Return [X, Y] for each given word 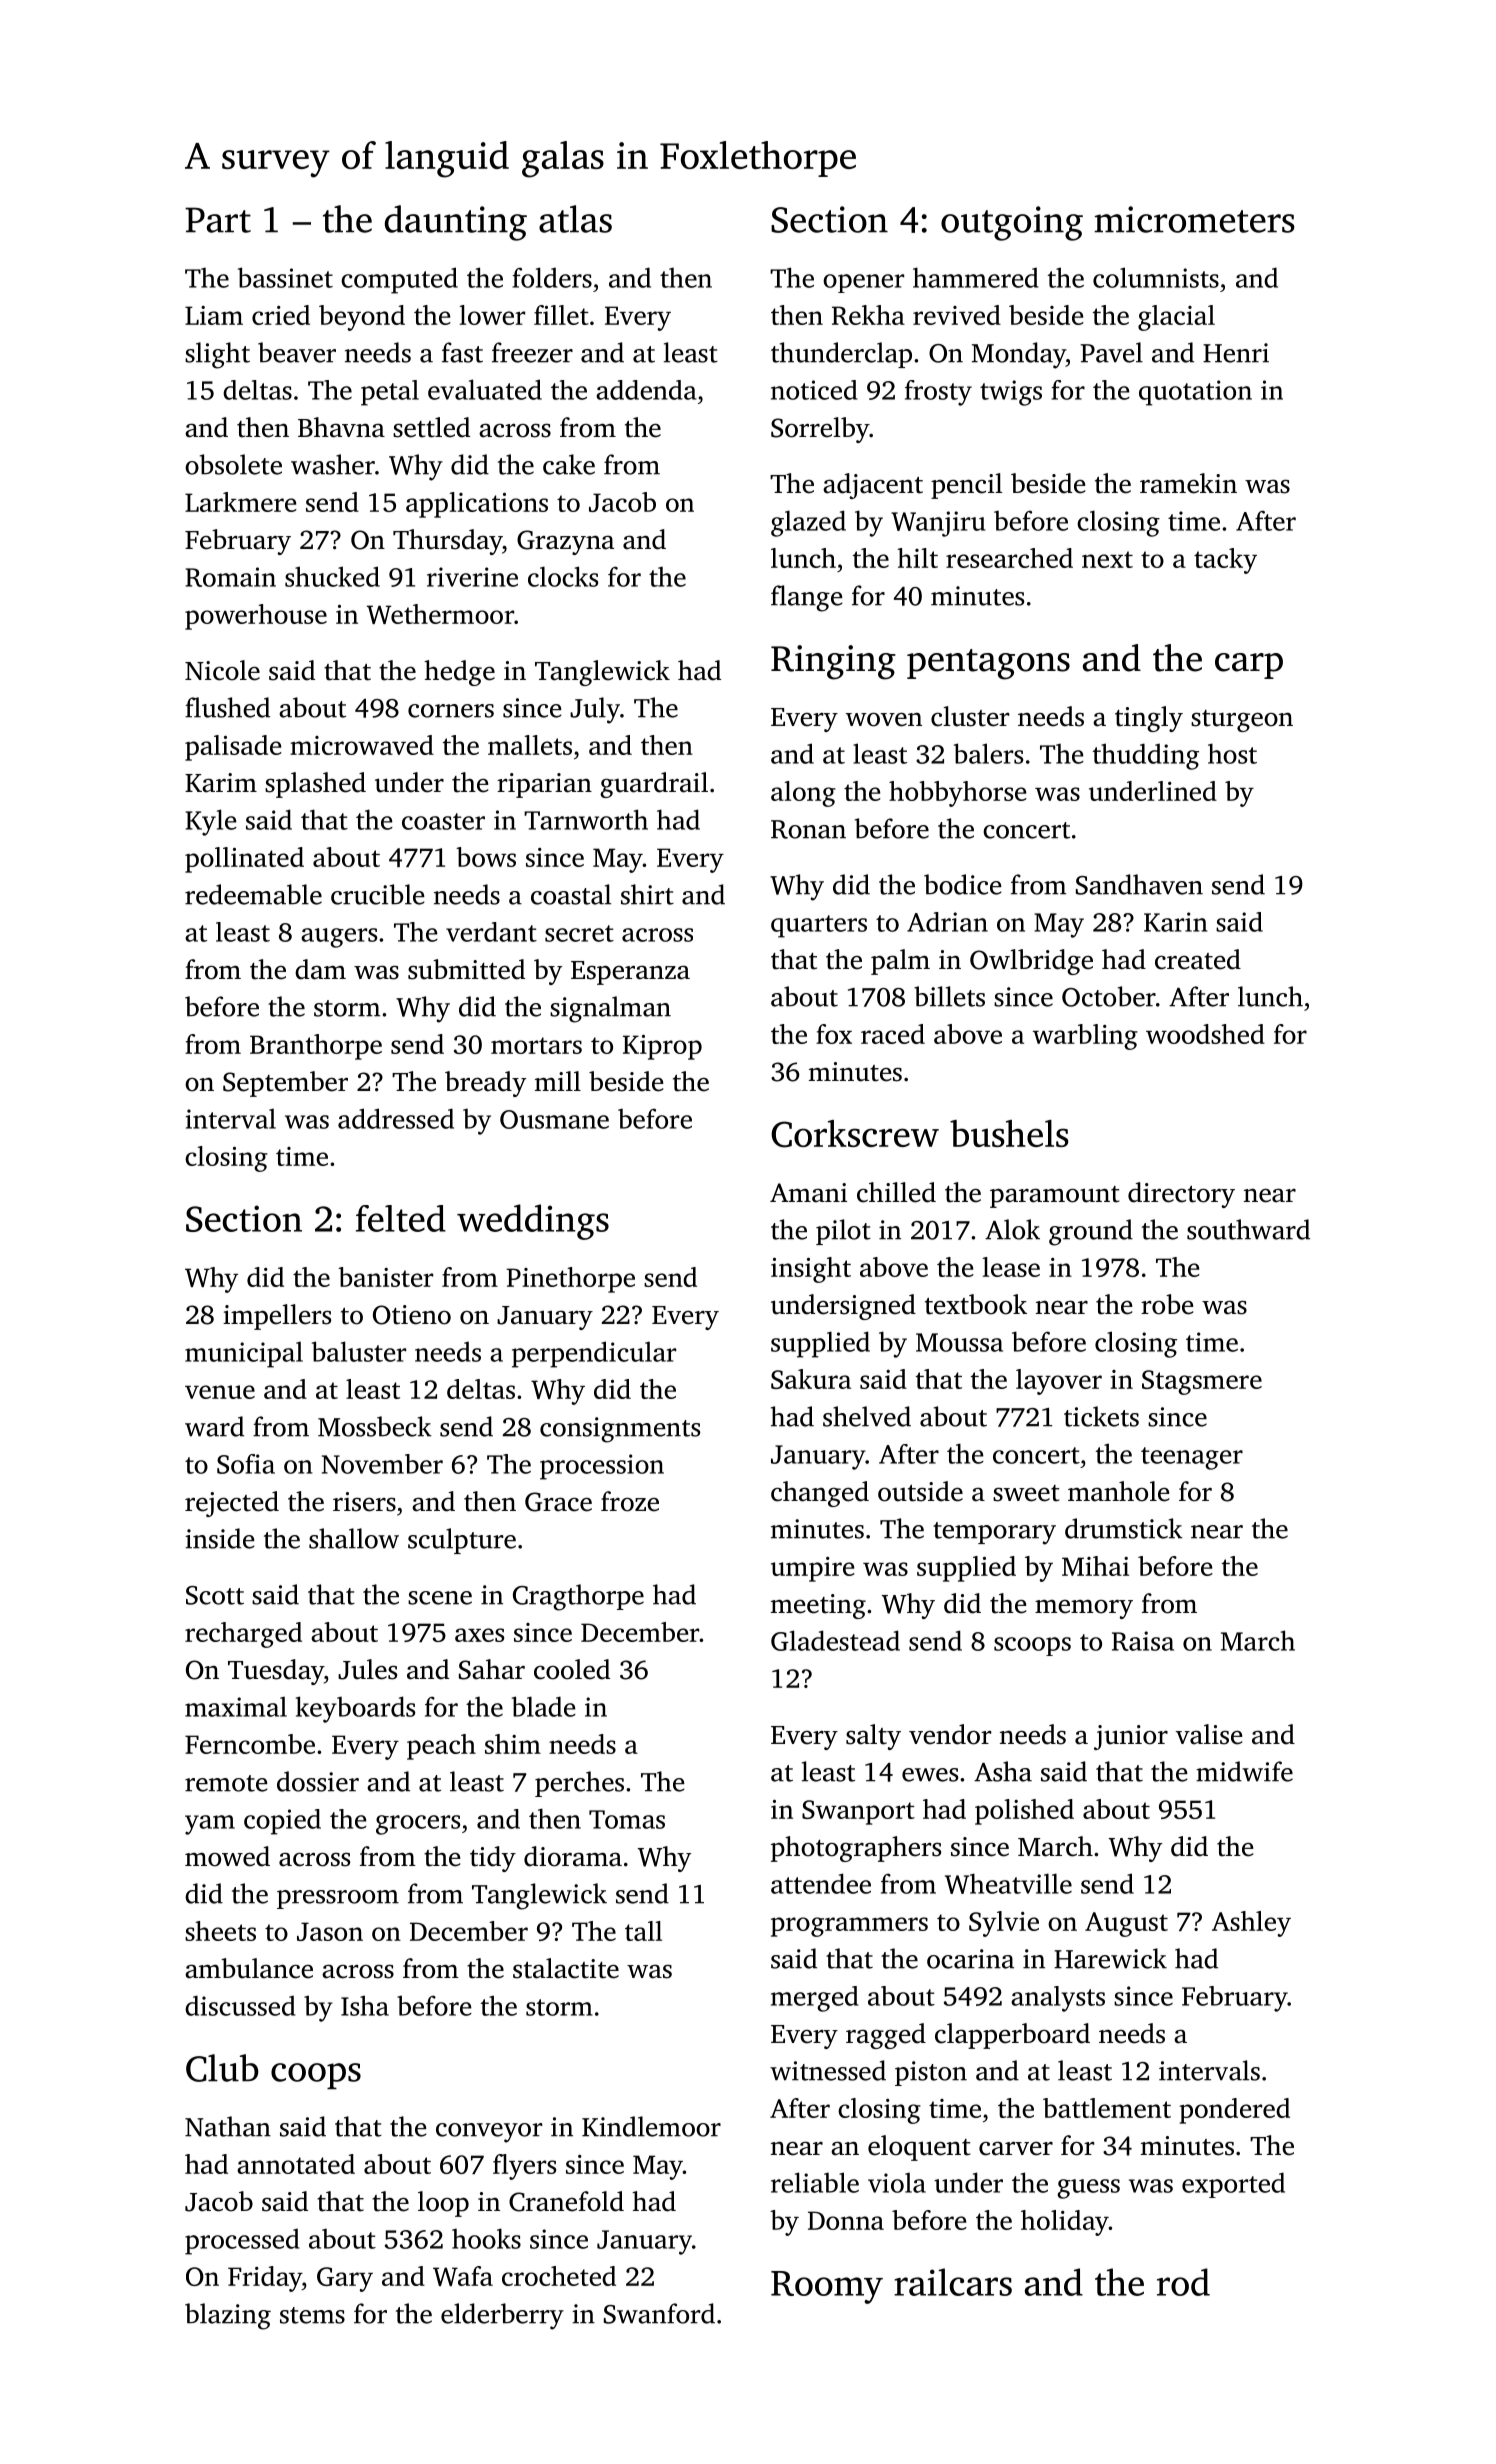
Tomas [627, 1819]
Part [218, 220]
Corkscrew [855, 1134]
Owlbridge [1031, 962]
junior [1131, 1737]
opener [863, 283]
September [285, 1084]
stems [312, 2315]
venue [220, 1392]
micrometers [1194, 219]
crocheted [559, 2276]
